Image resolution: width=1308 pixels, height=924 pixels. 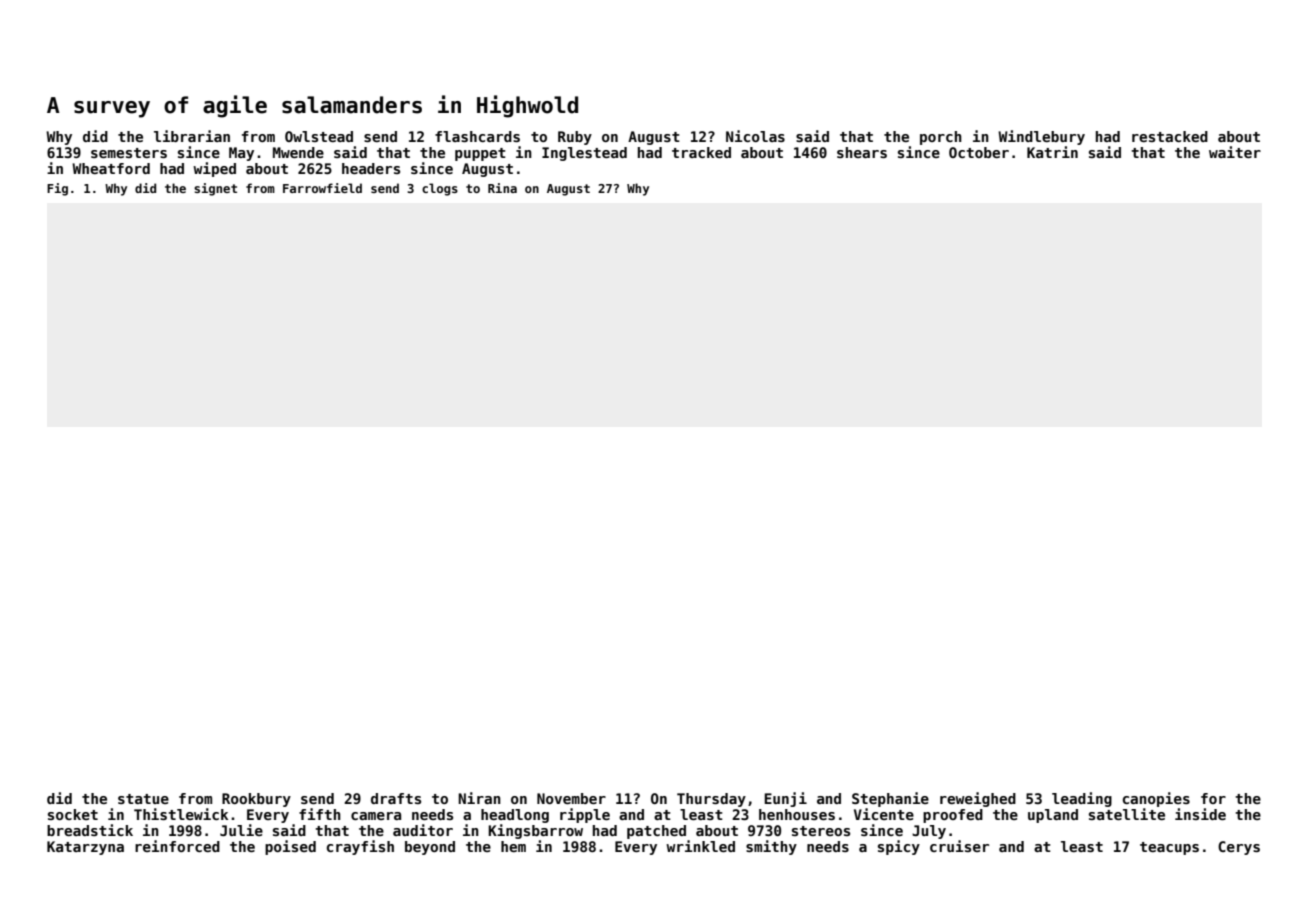 I want to click on signet, so click(x=215, y=189).
